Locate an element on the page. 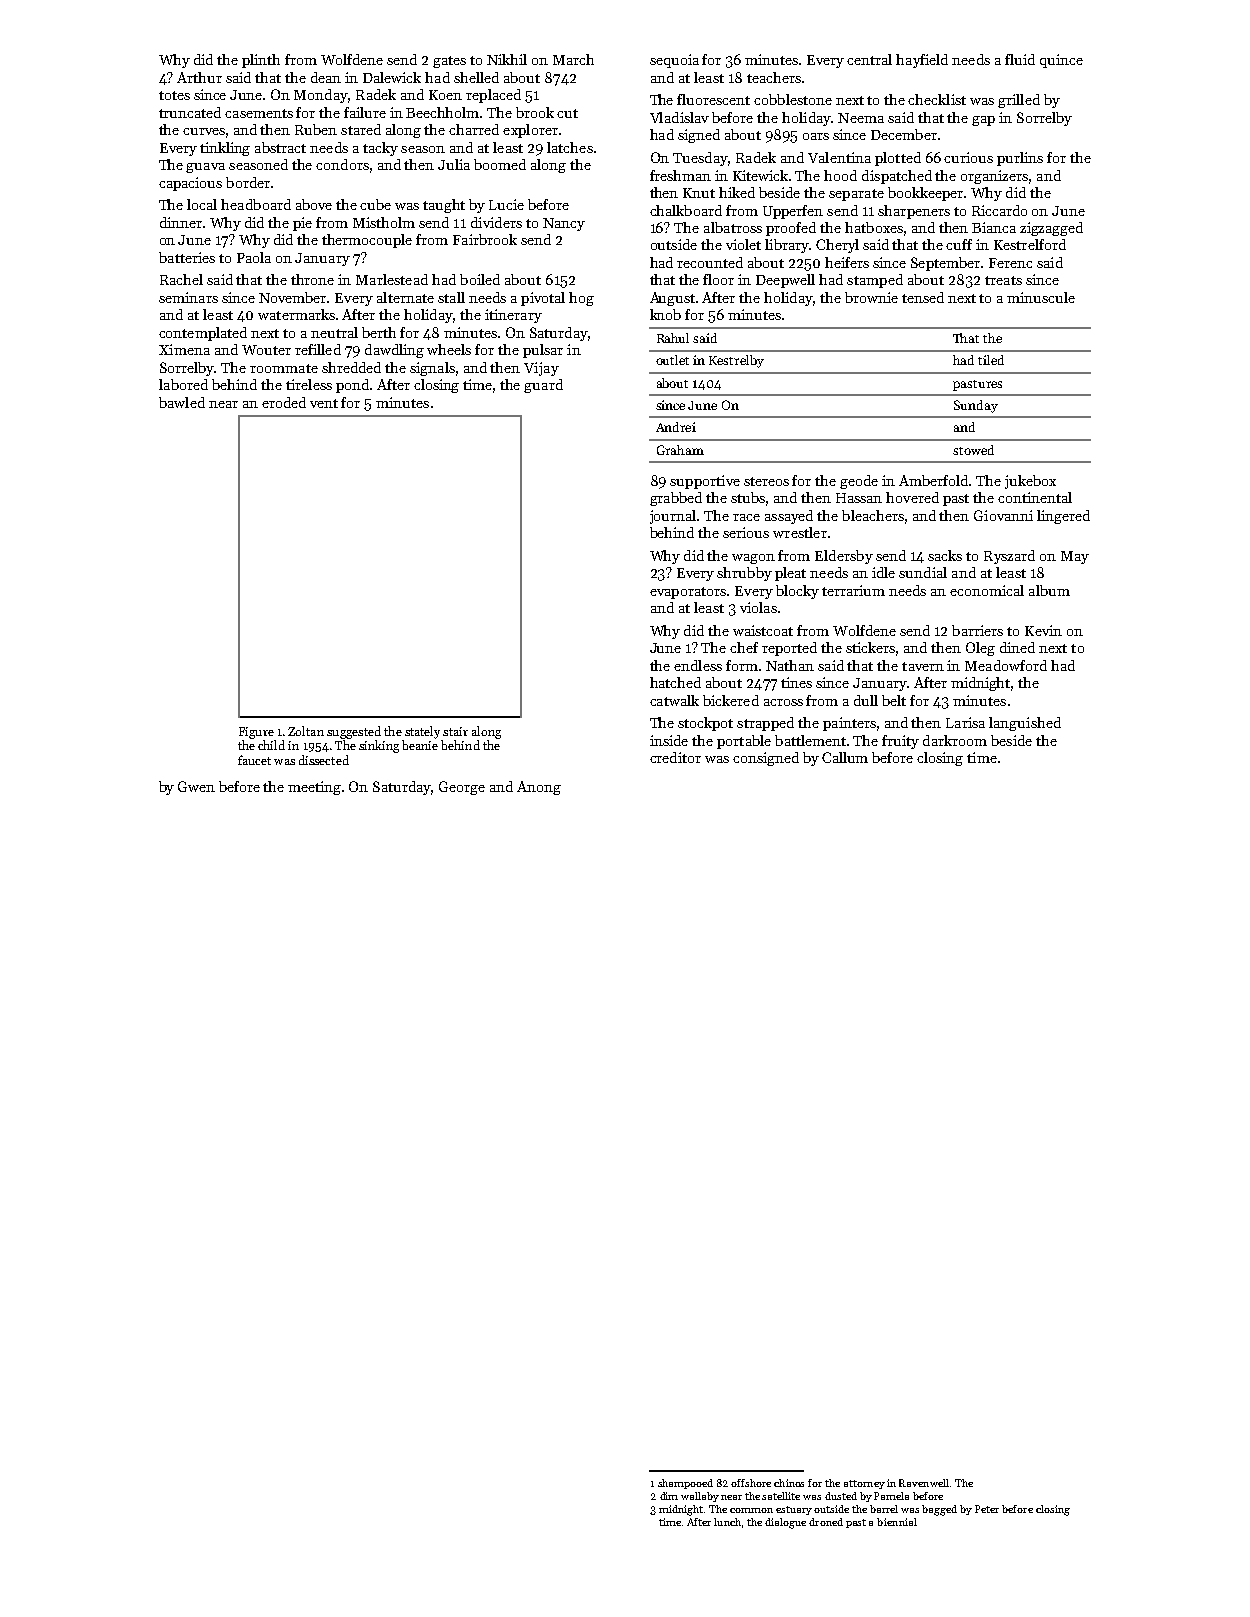 The image size is (1250, 1617). December is located at coordinates (904, 134).
